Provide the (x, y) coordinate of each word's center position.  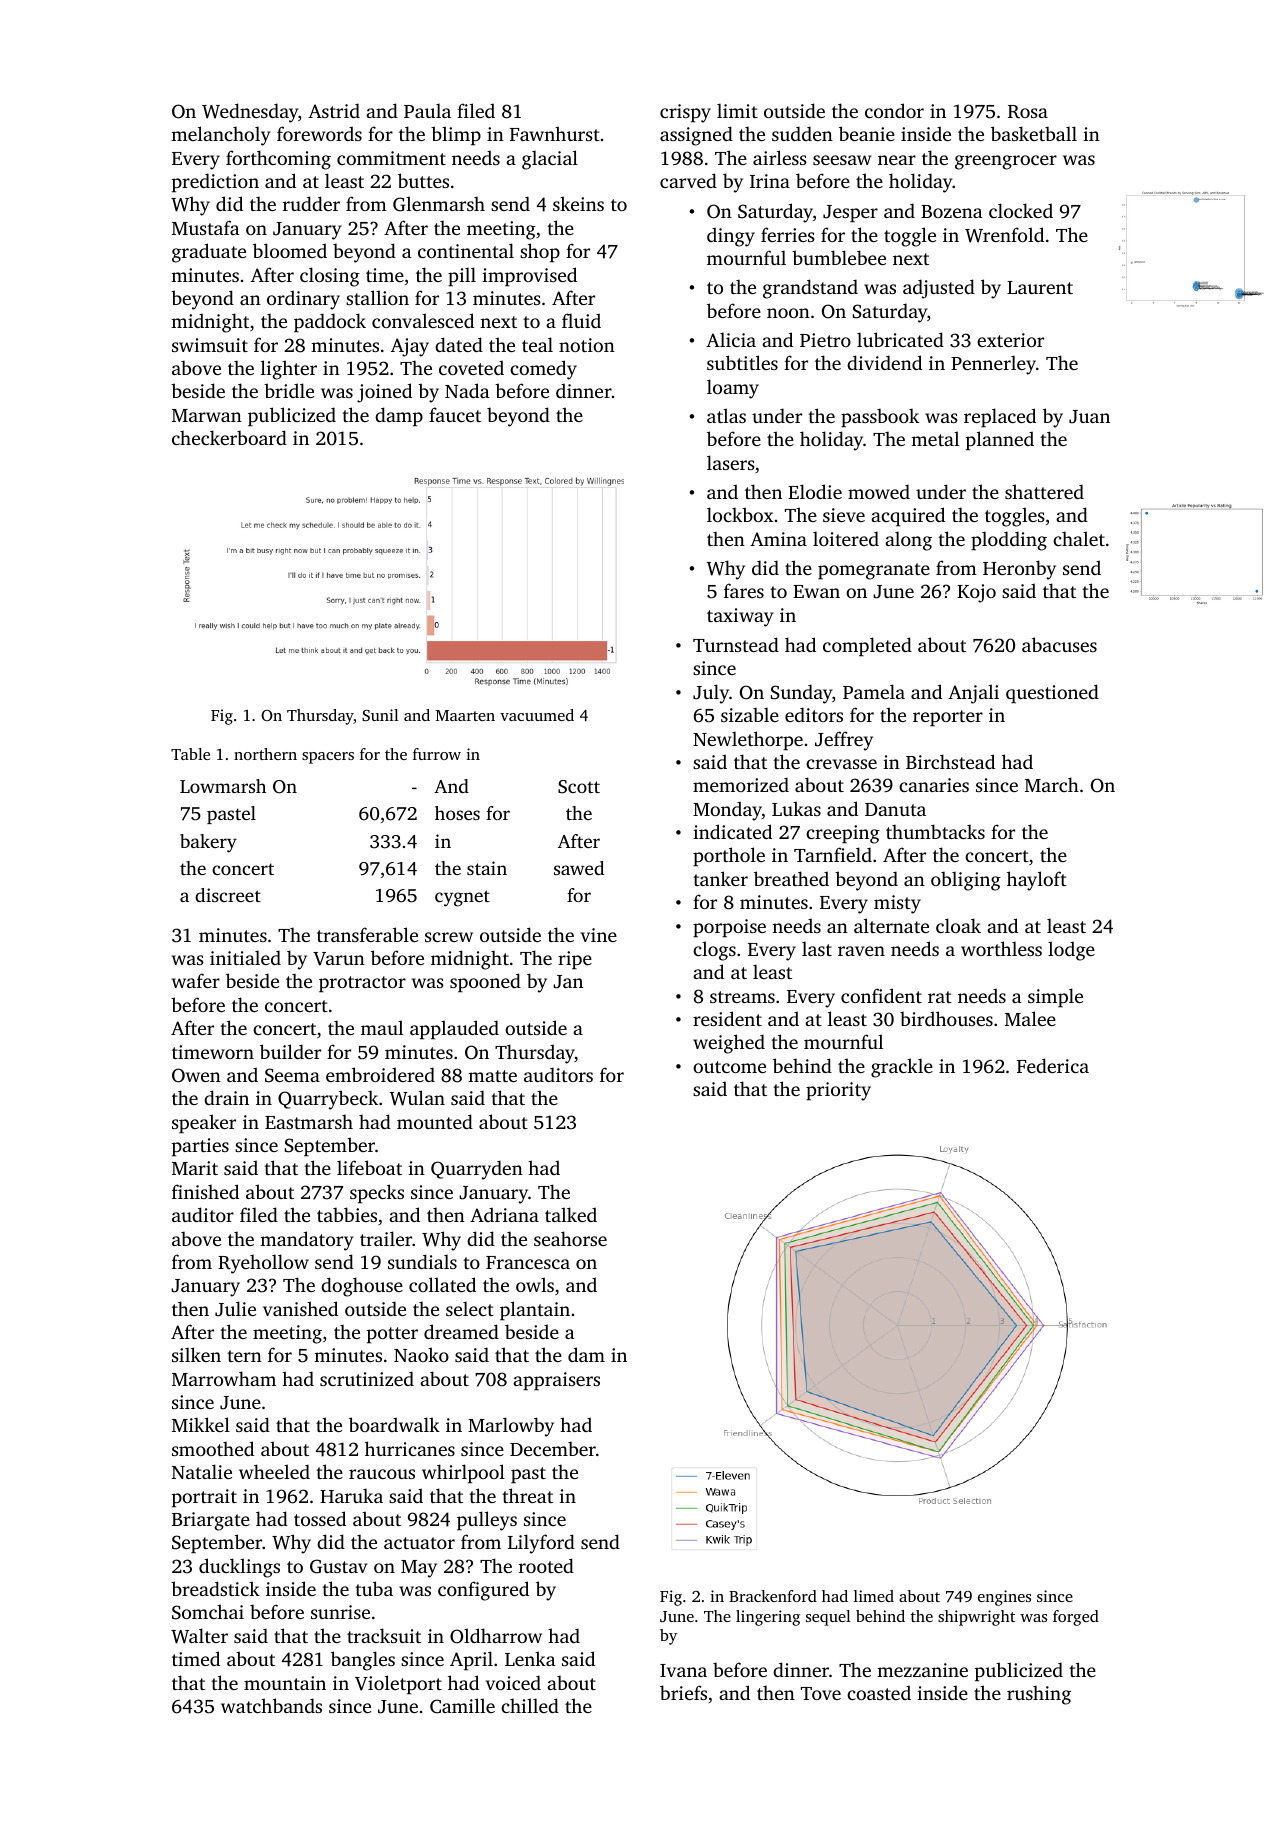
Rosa (1028, 112)
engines (1004, 1598)
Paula (427, 110)
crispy (685, 113)
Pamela (874, 691)
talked (571, 1214)
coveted (471, 367)
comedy (543, 370)
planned (1000, 441)
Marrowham (224, 1378)
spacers (328, 758)
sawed (579, 868)
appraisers (556, 1381)
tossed (320, 1518)
